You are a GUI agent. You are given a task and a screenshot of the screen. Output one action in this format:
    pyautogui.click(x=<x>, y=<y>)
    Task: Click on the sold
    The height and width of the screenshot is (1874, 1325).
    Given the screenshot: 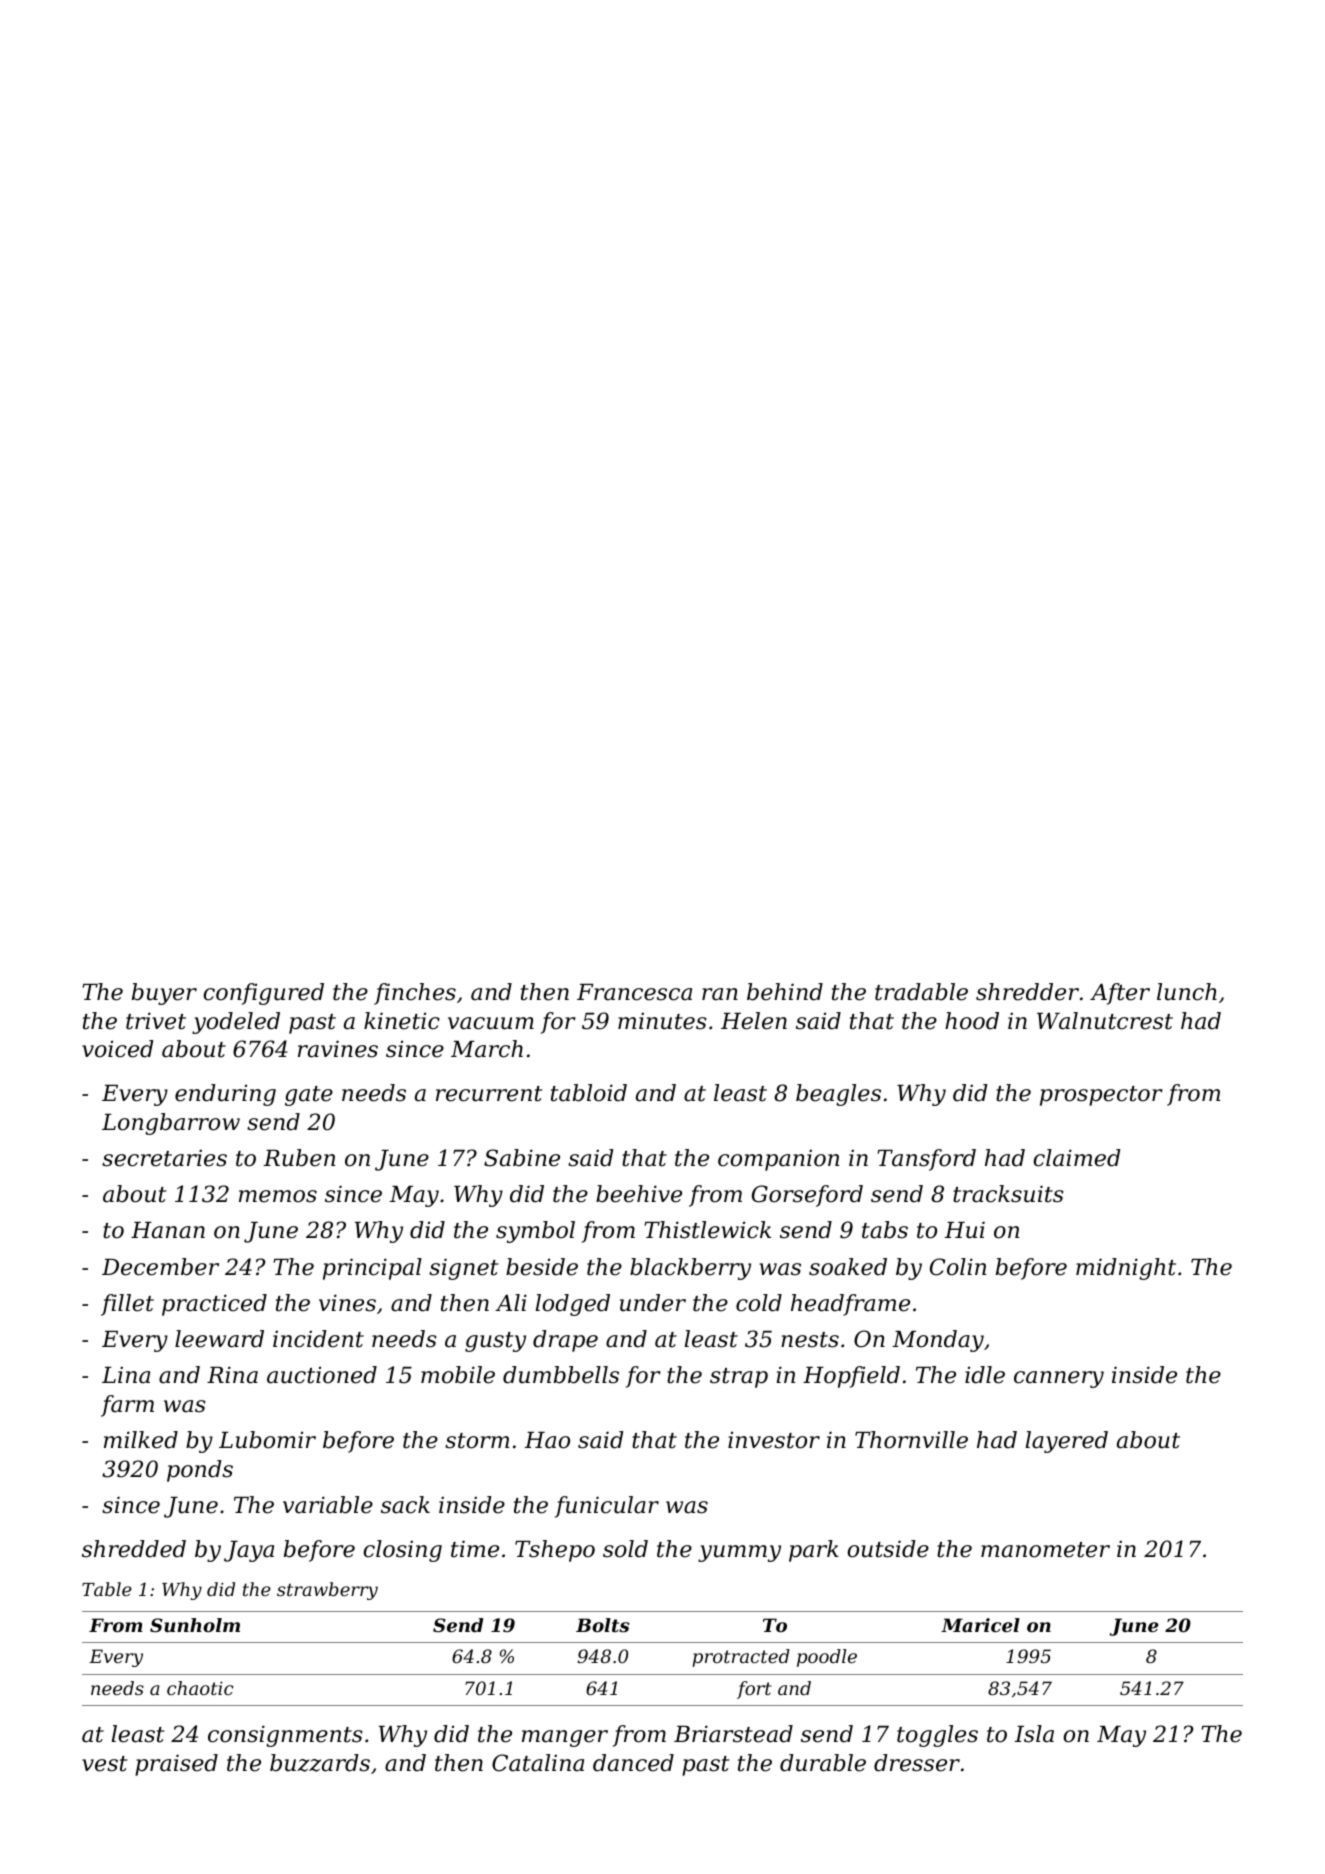 What is the action you would take?
    pyautogui.click(x=625, y=1549)
